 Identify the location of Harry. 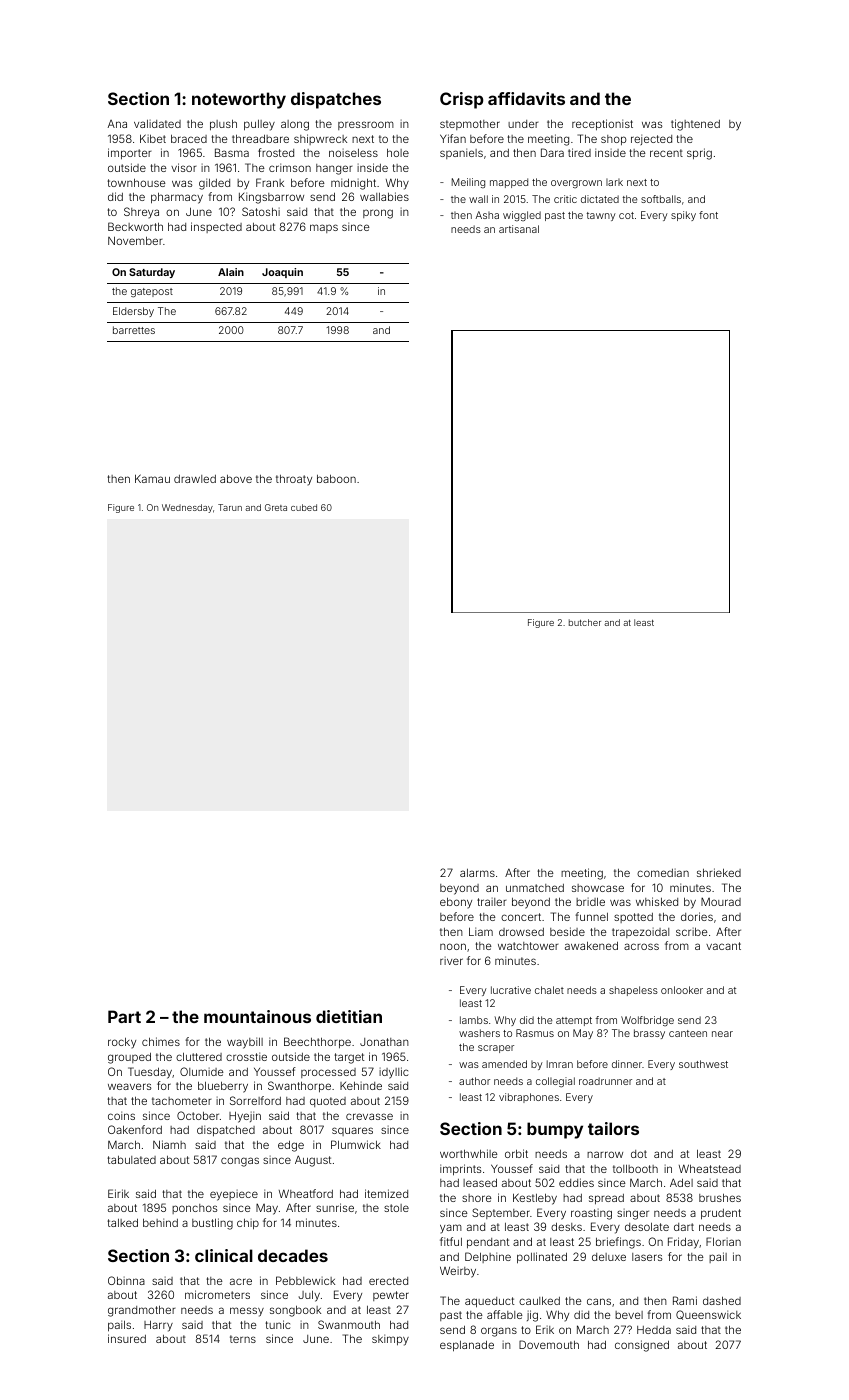
(158, 1326).
